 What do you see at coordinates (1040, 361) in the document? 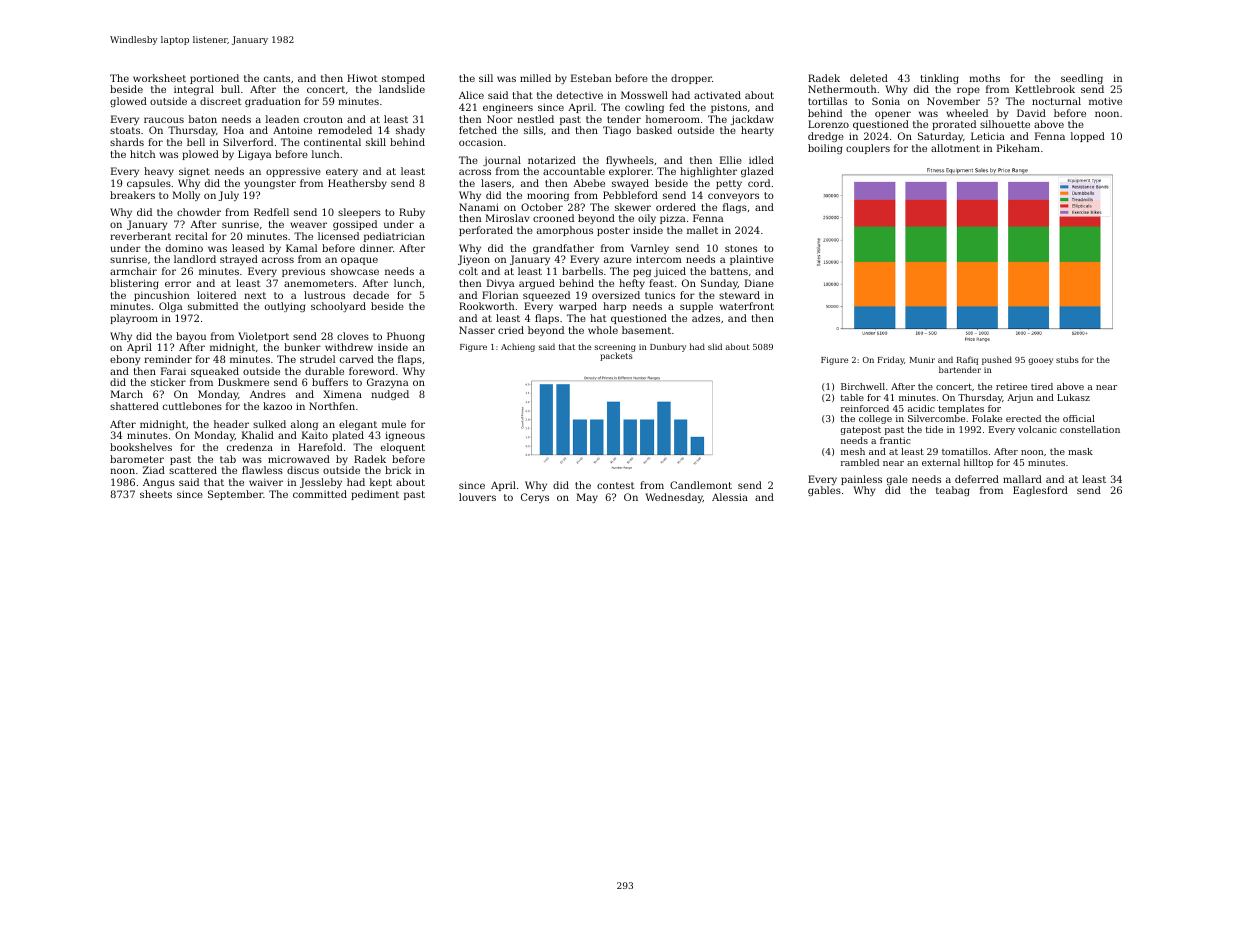
I see `gooey` at bounding box center [1040, 361].
